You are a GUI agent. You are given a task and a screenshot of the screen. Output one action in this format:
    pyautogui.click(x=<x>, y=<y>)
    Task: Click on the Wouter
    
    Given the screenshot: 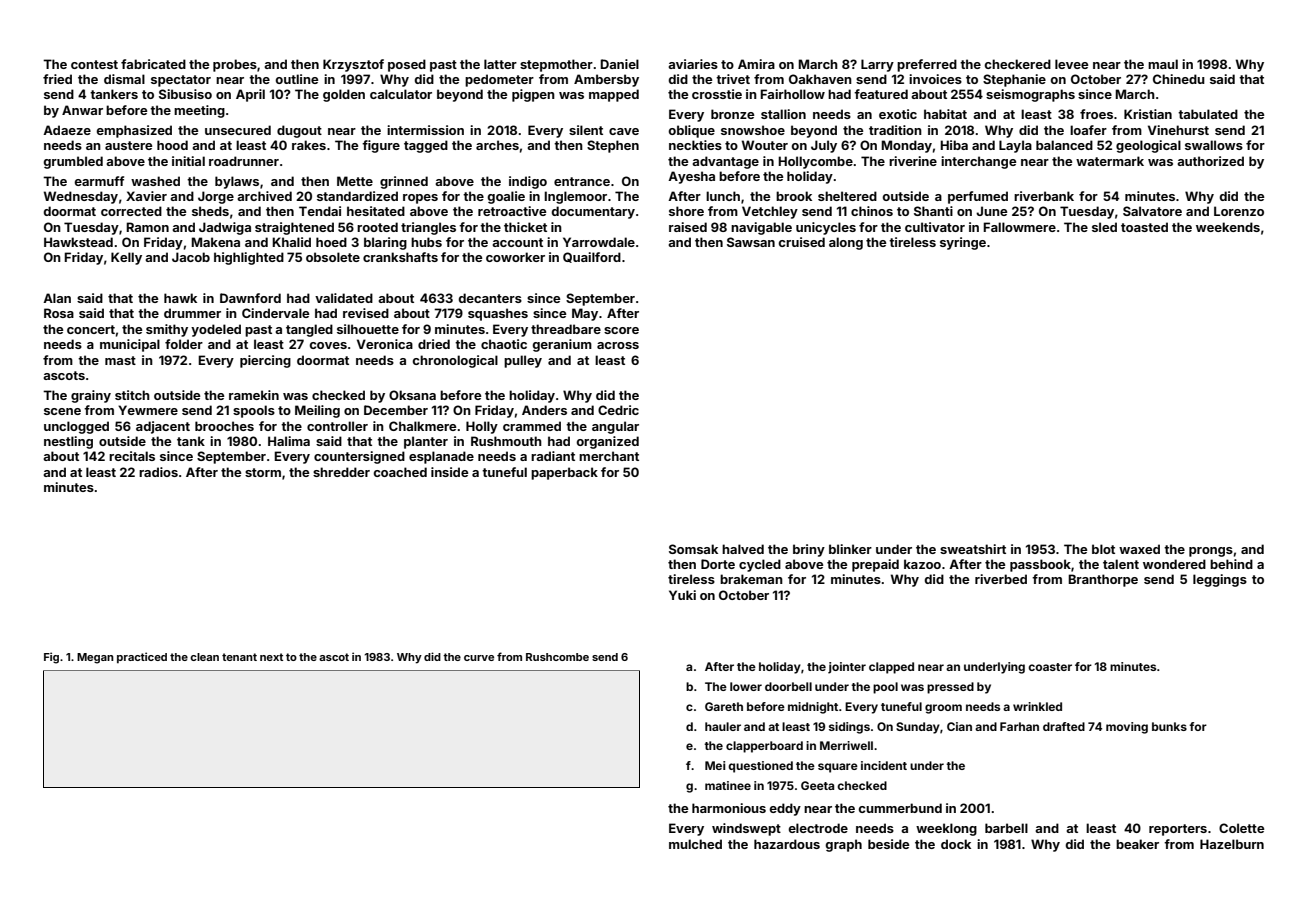 What is the action you would take?
    pyautogui.click(x=765, y=145)
